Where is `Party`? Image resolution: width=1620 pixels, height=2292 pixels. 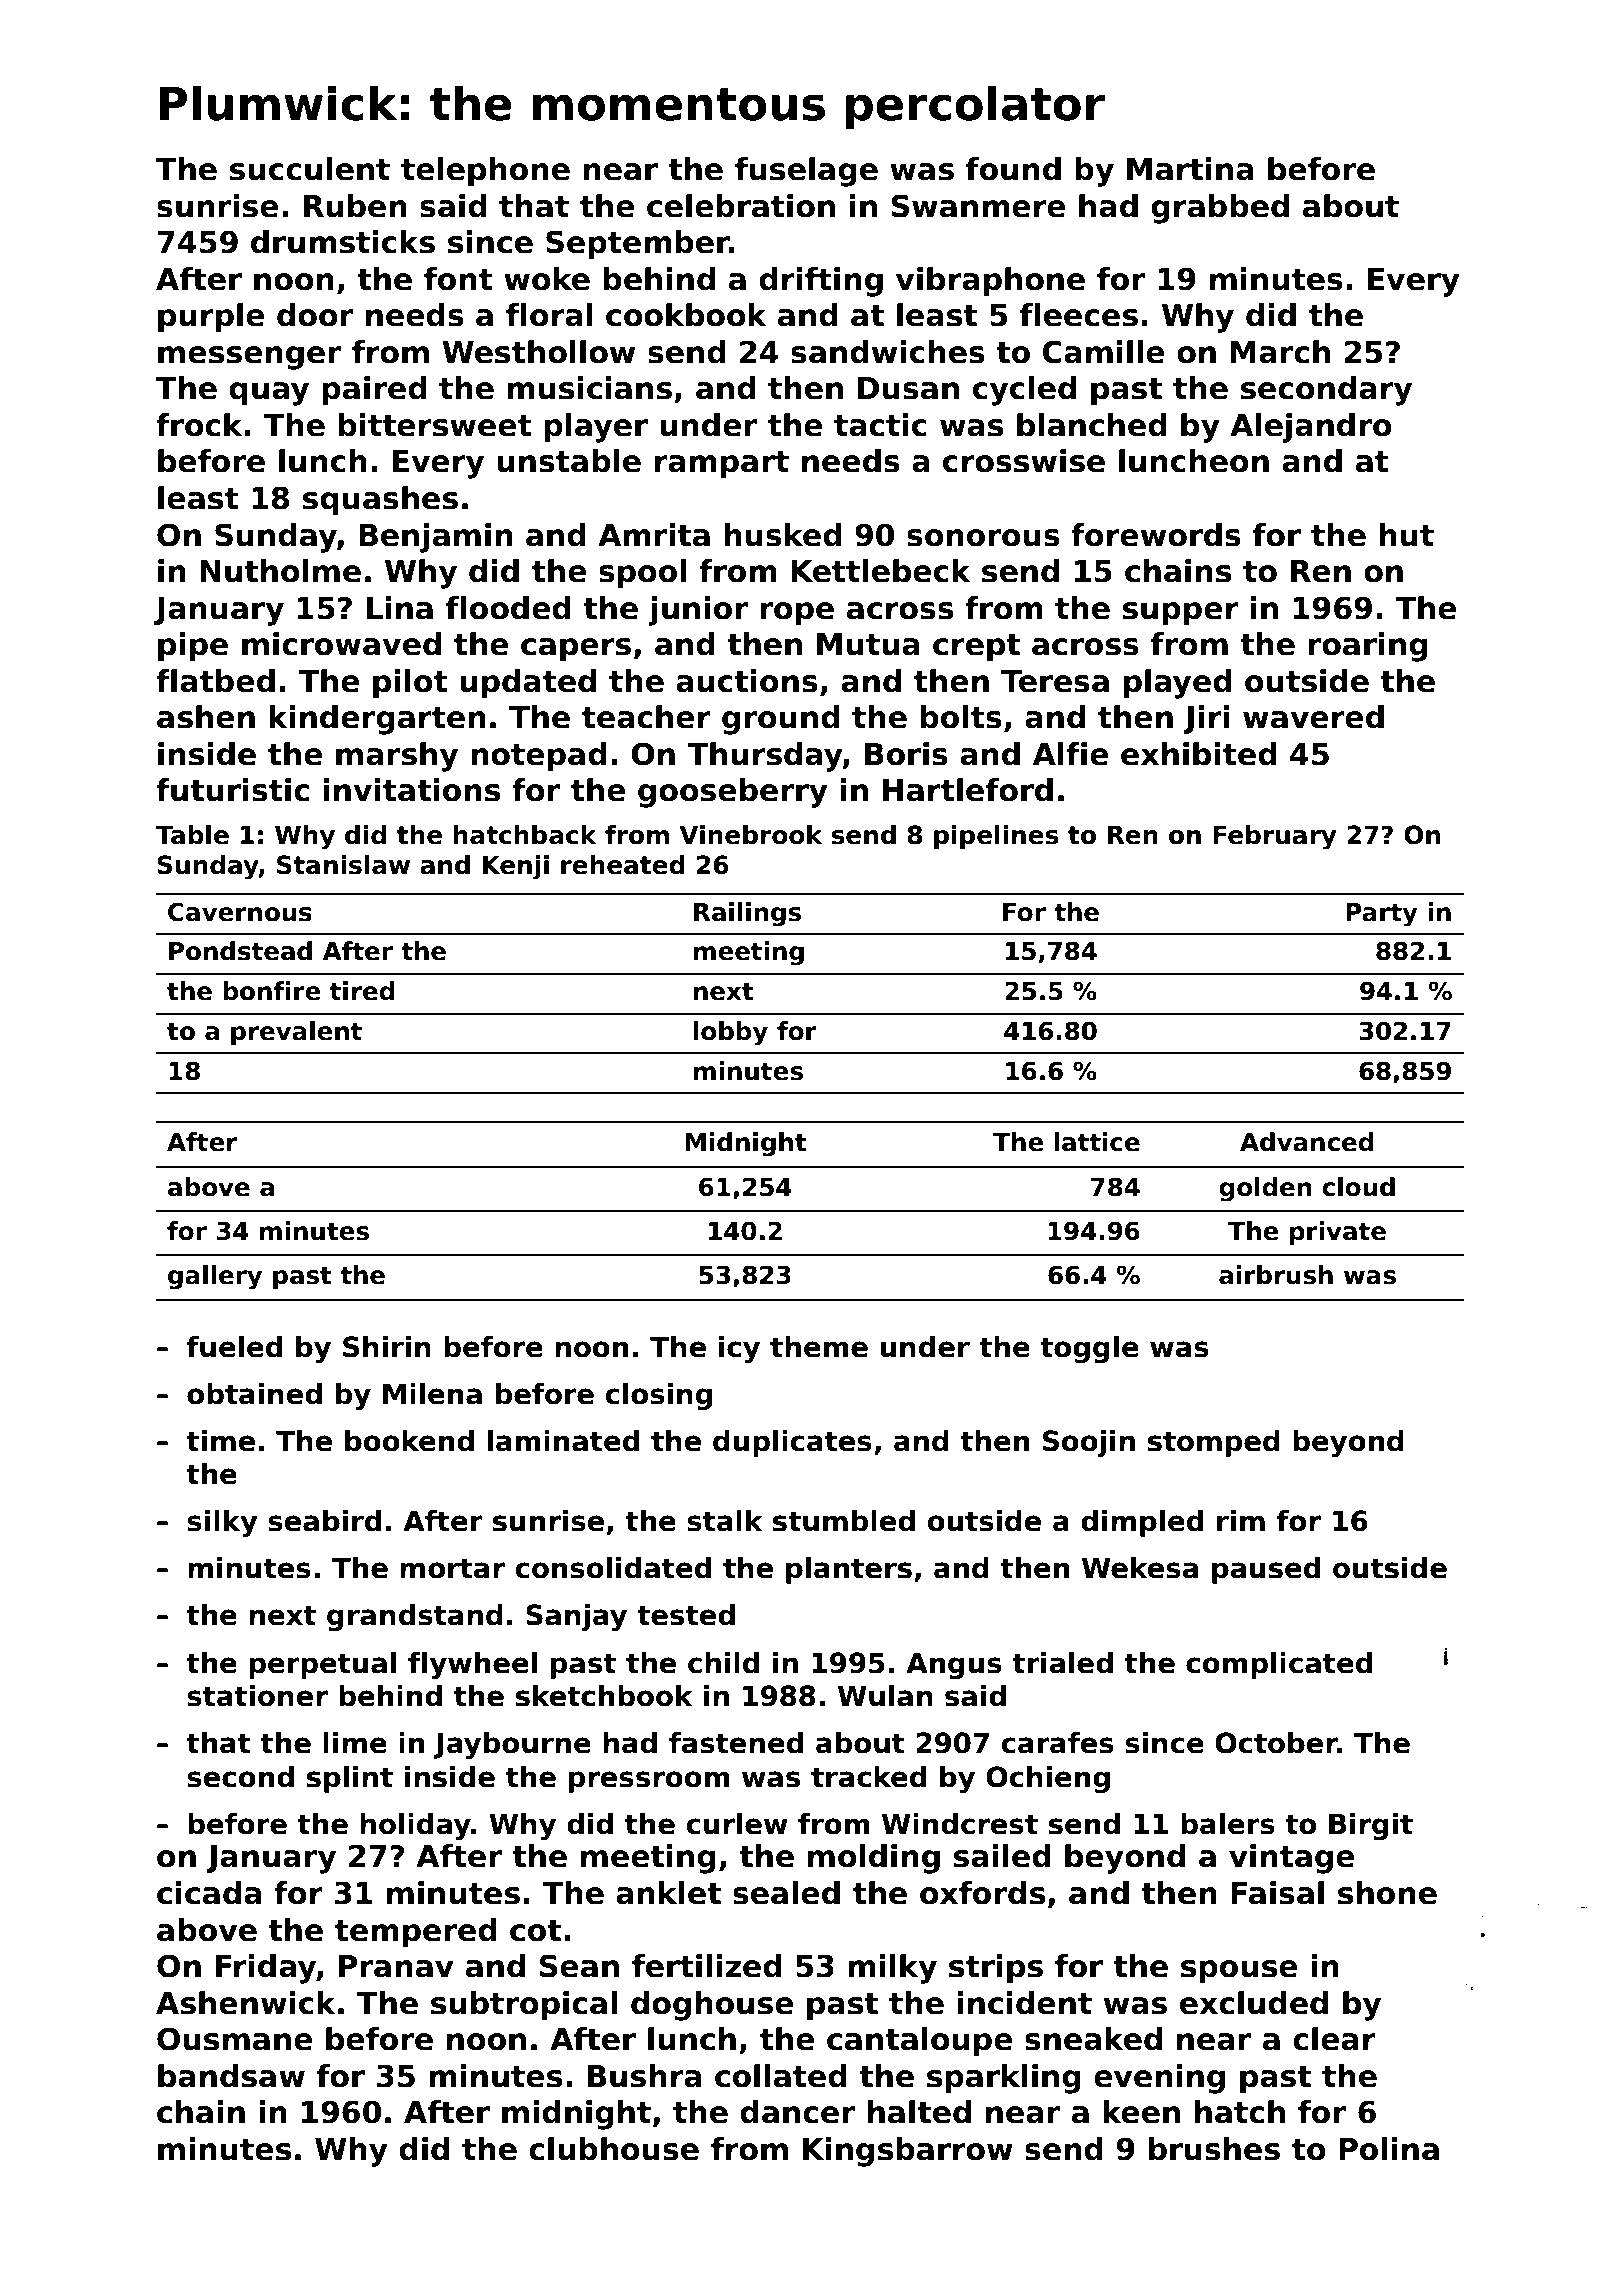 Party is located at coordinates (1382, 915).
